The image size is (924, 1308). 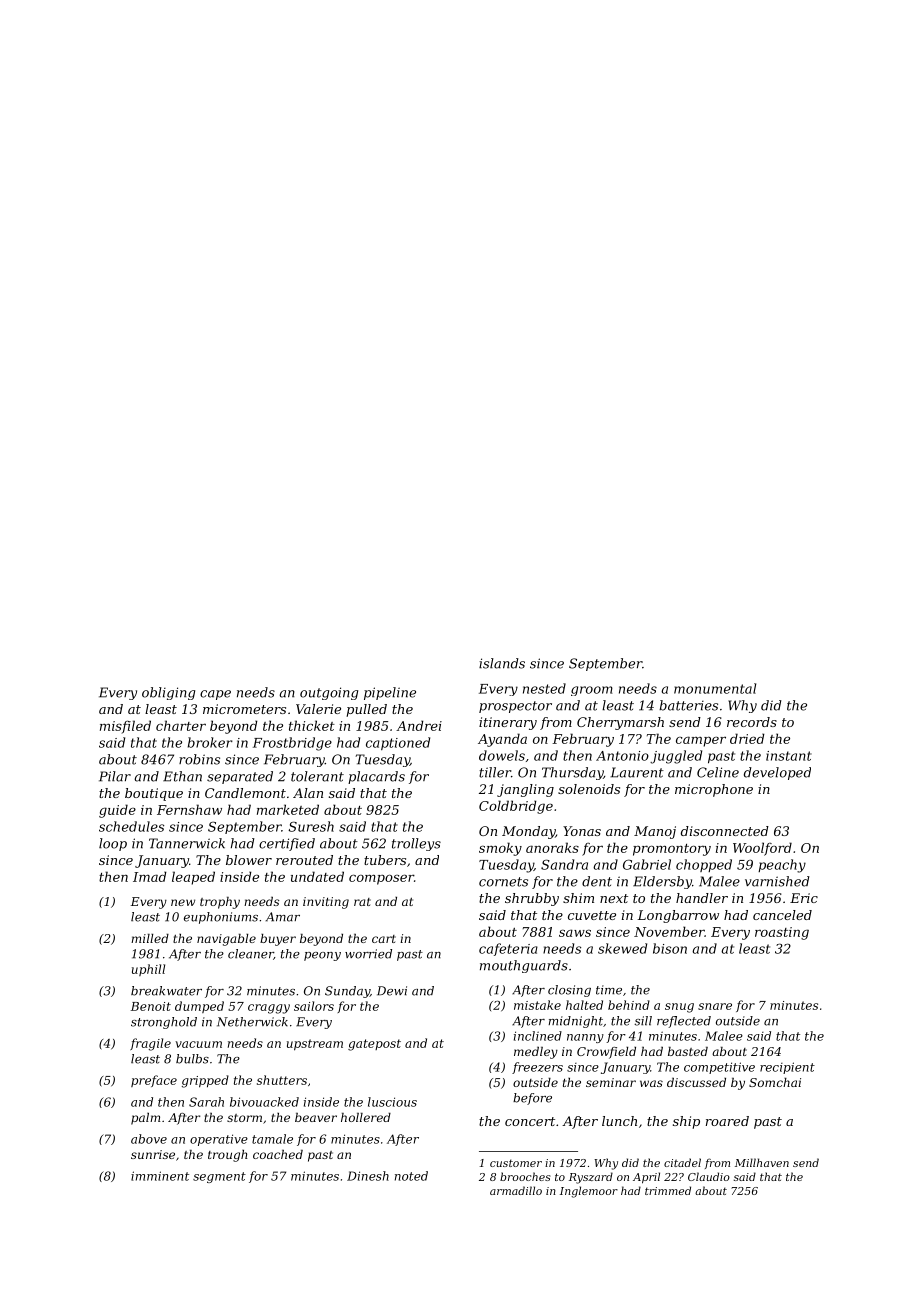 What do you see at coordinates (368, 1176) in the screenshot?
I see `Dinesh` at bounding box center [368, 1176].
